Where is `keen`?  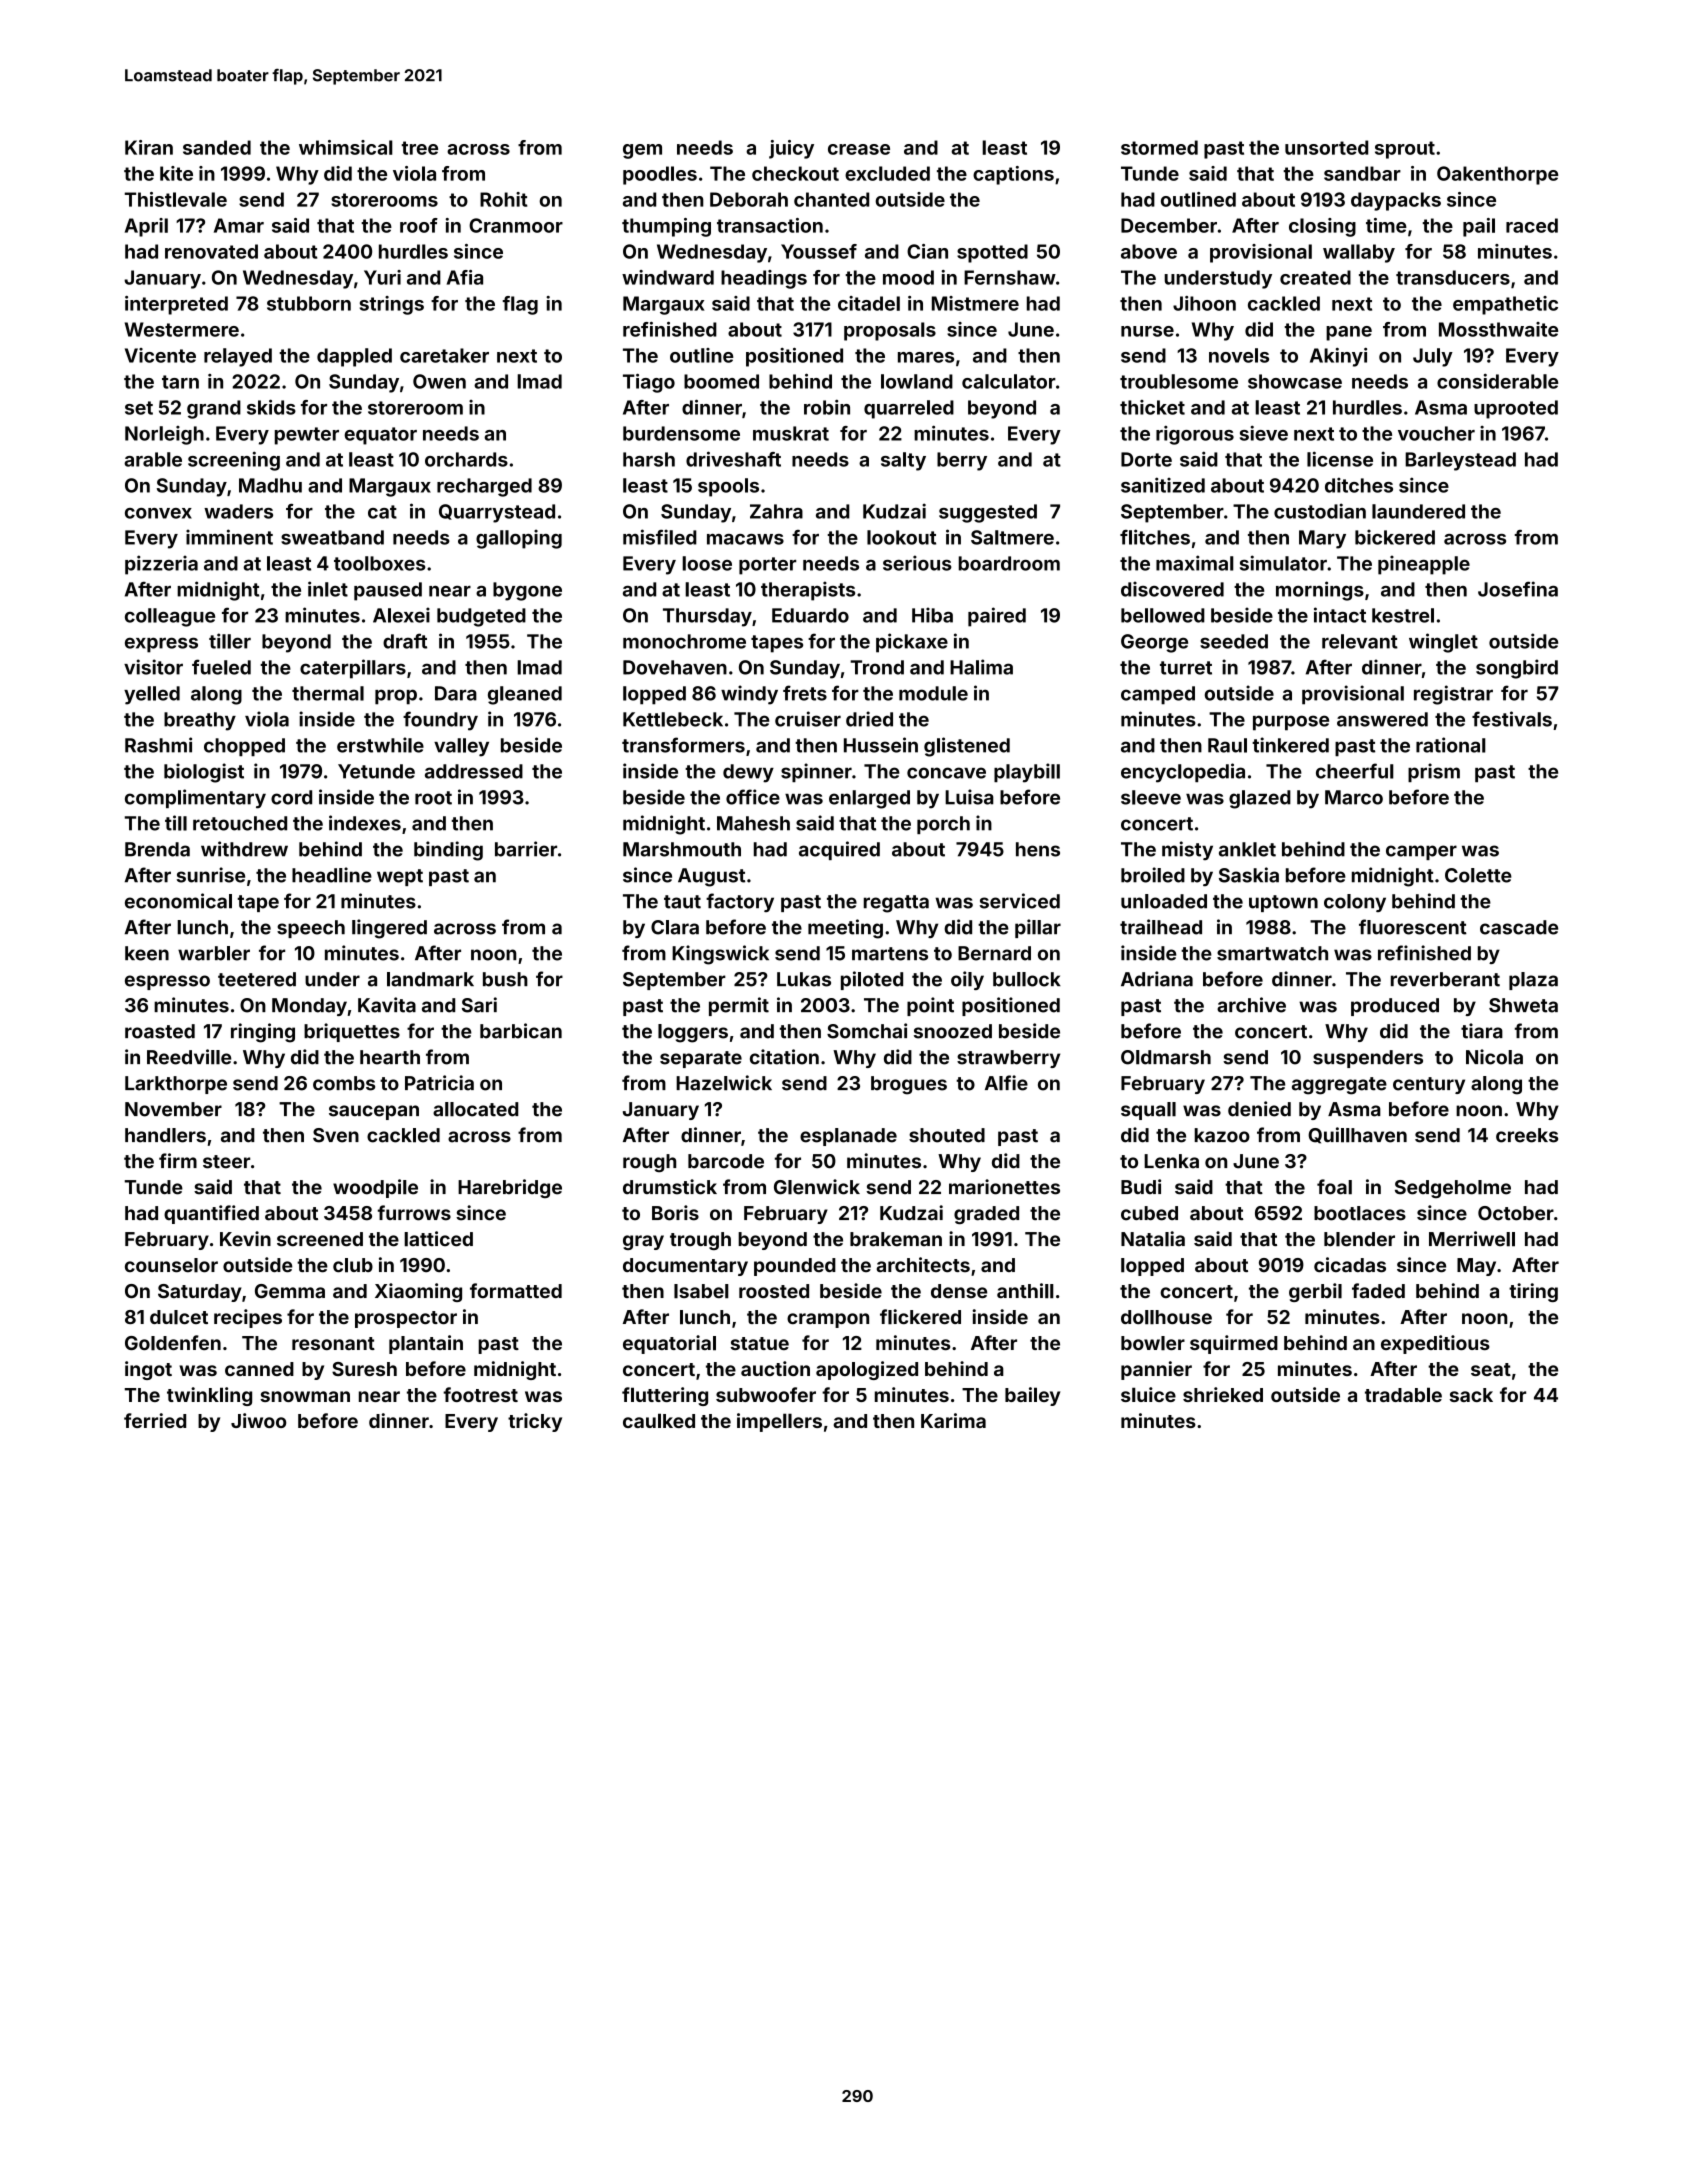
keen is located at coordinates (147, 953).
